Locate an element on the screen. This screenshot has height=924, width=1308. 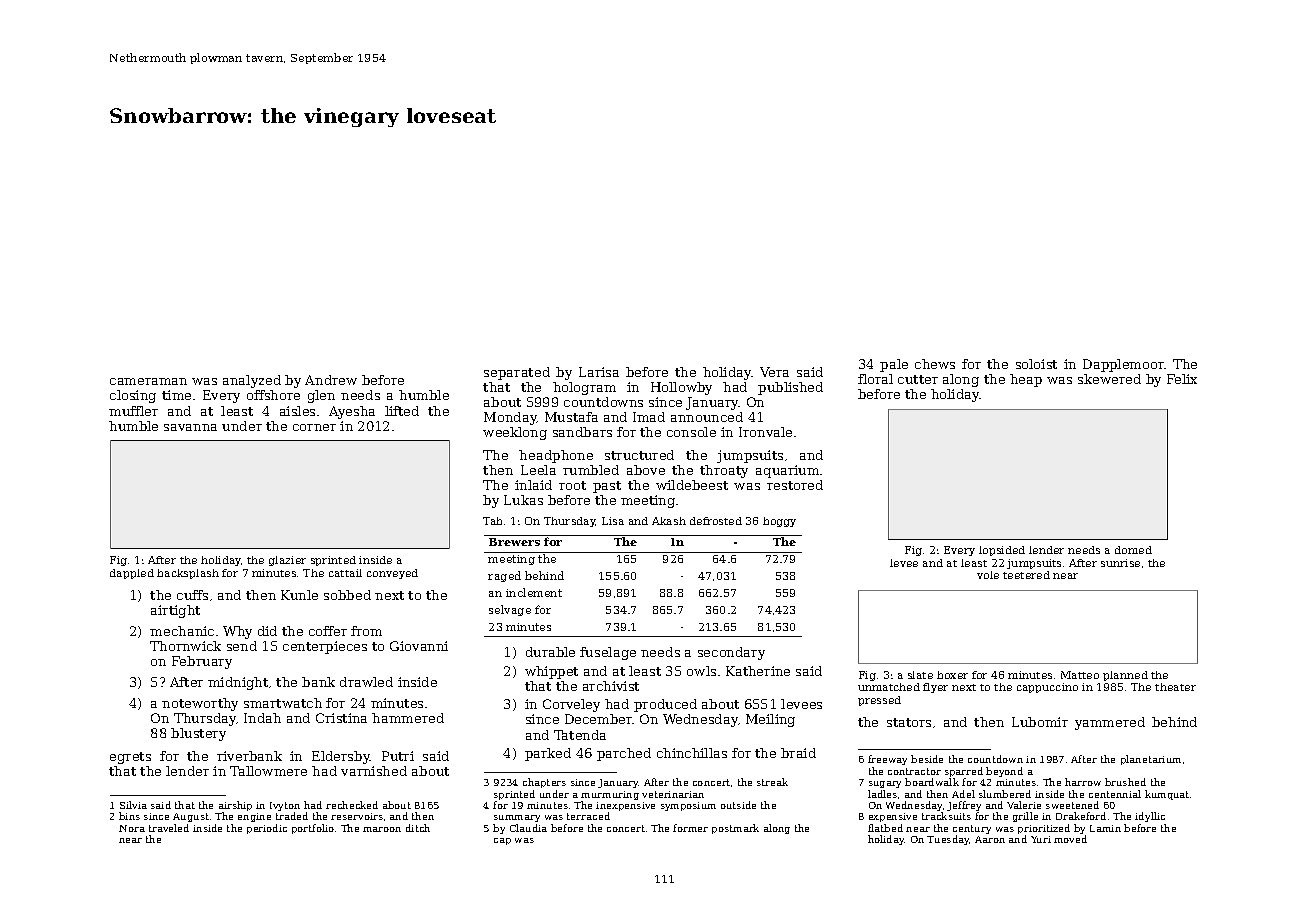
Felix is located at coordinates (1182, 379).
